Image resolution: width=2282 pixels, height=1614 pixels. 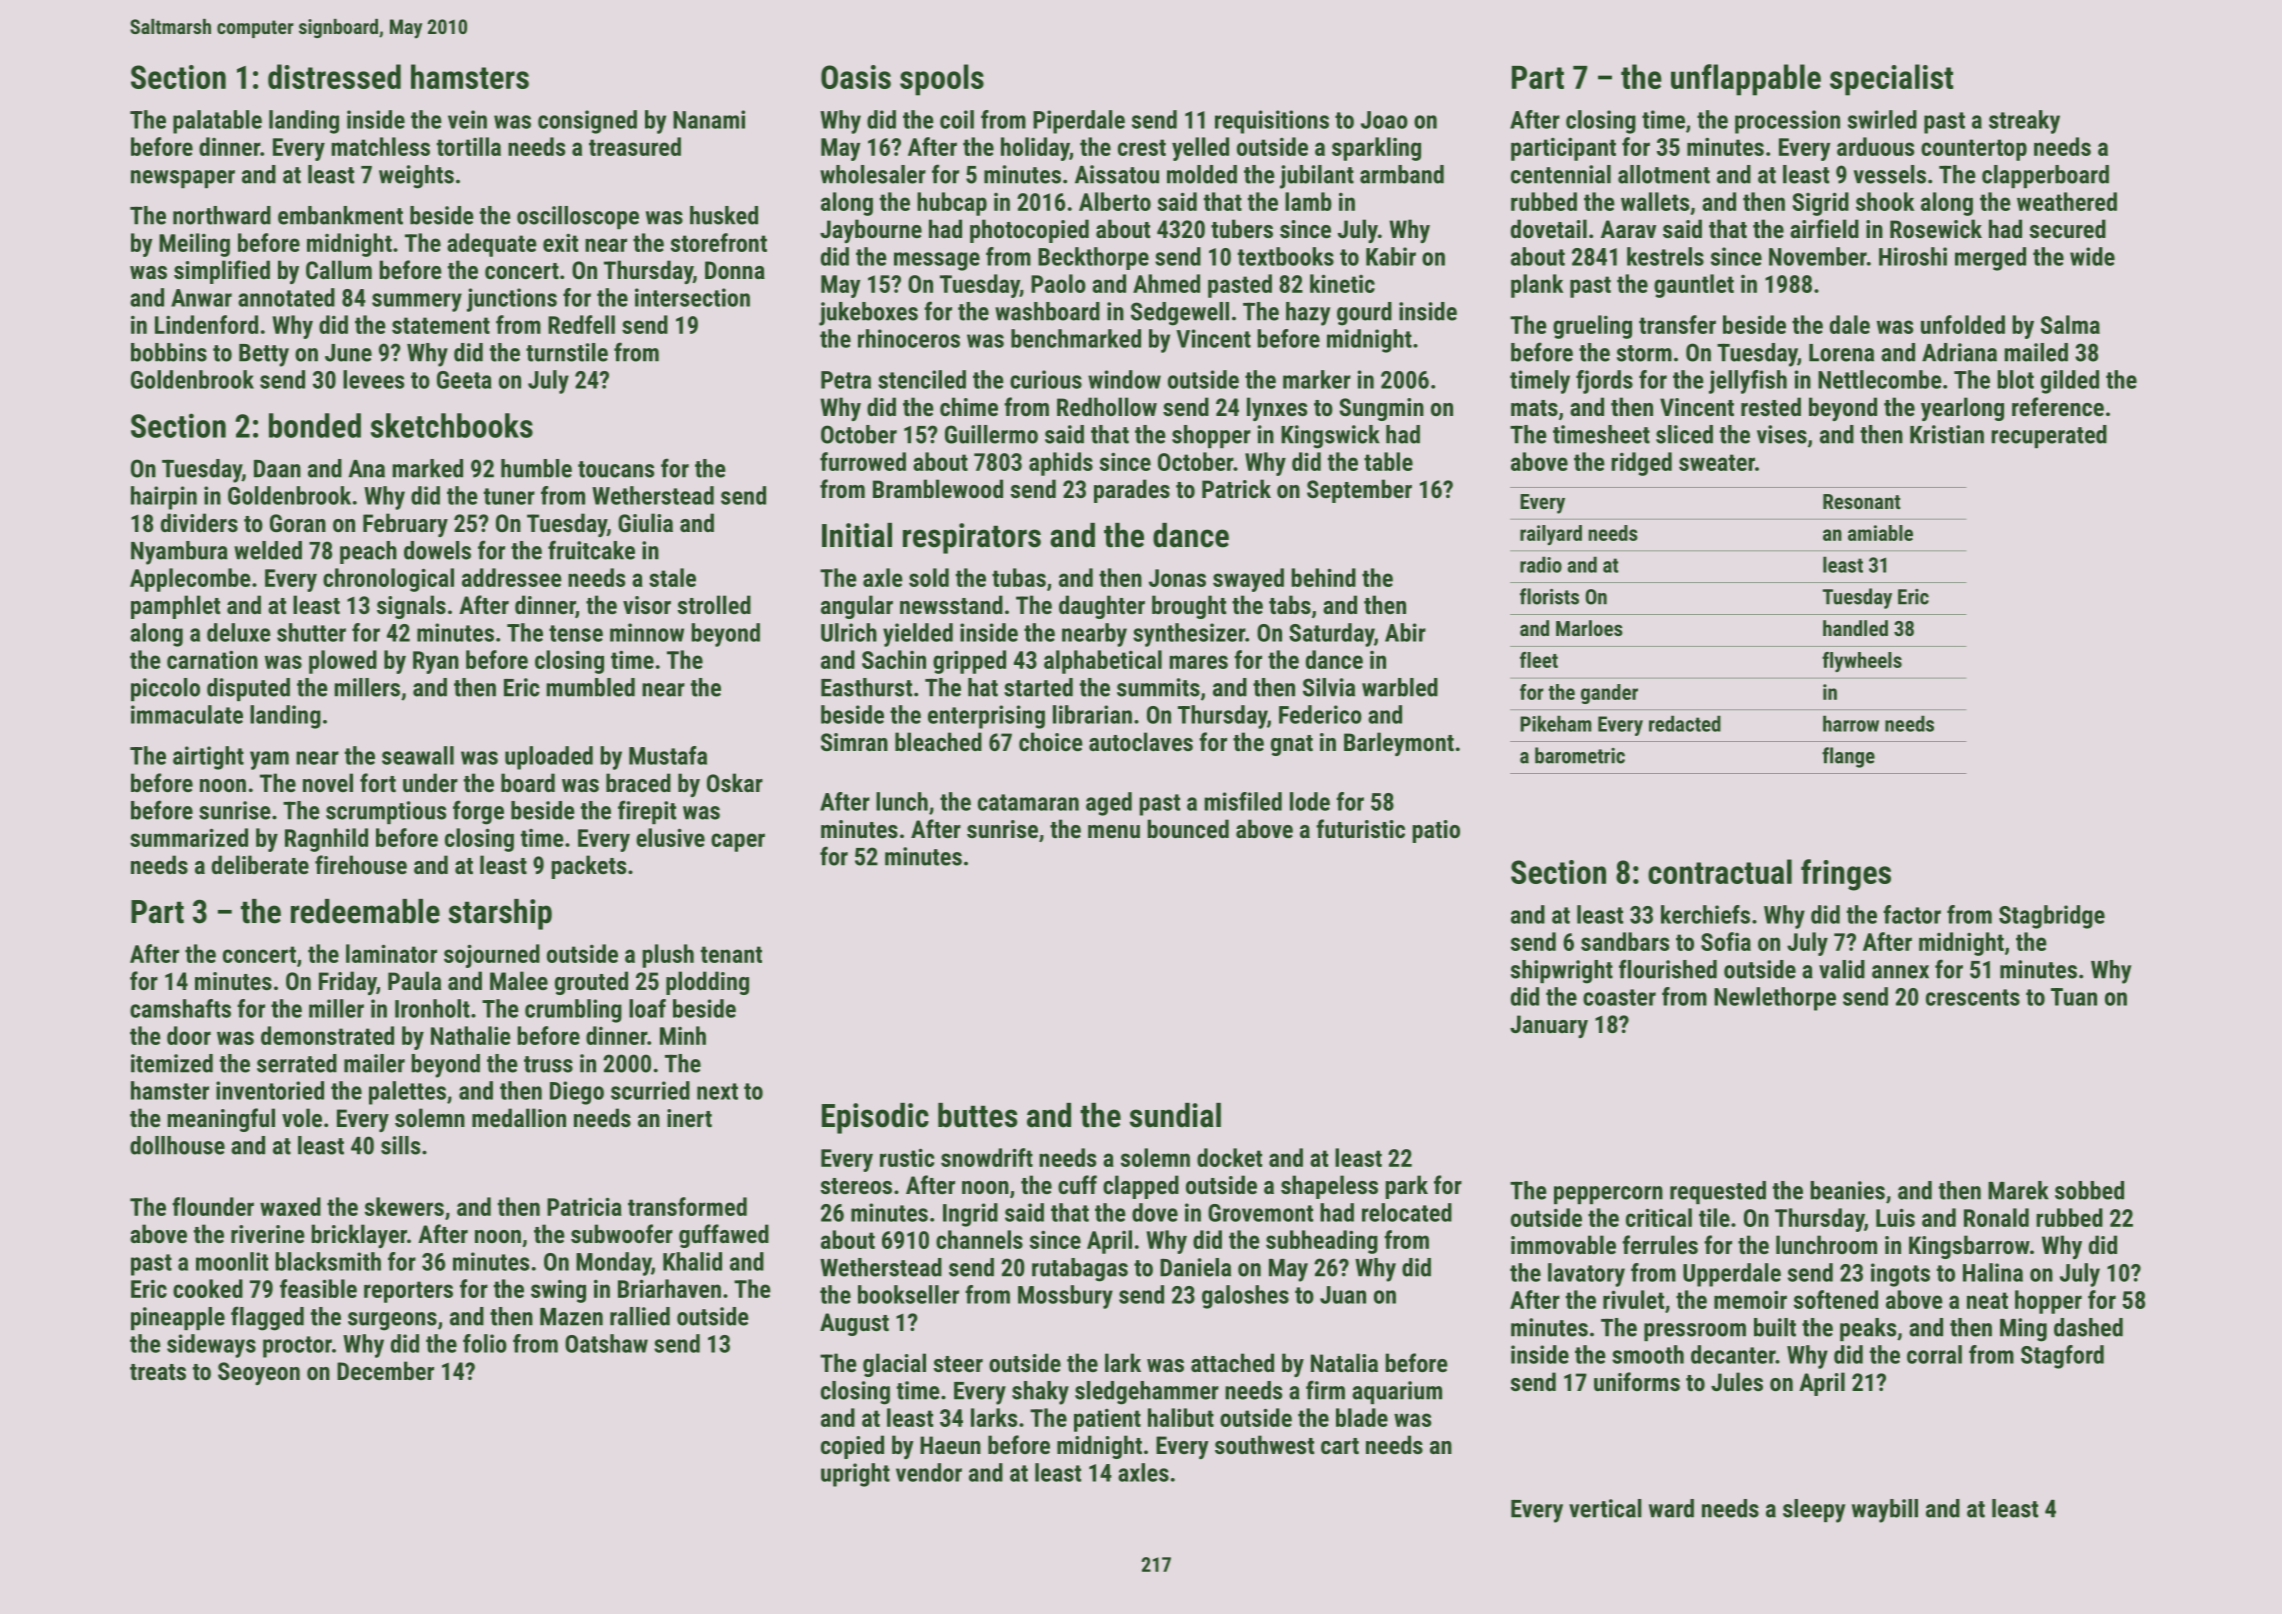 What do you see at coordinates (1775, 999) in the image?
I see `Newlethorpe` at bounding box center [1775, 999].
